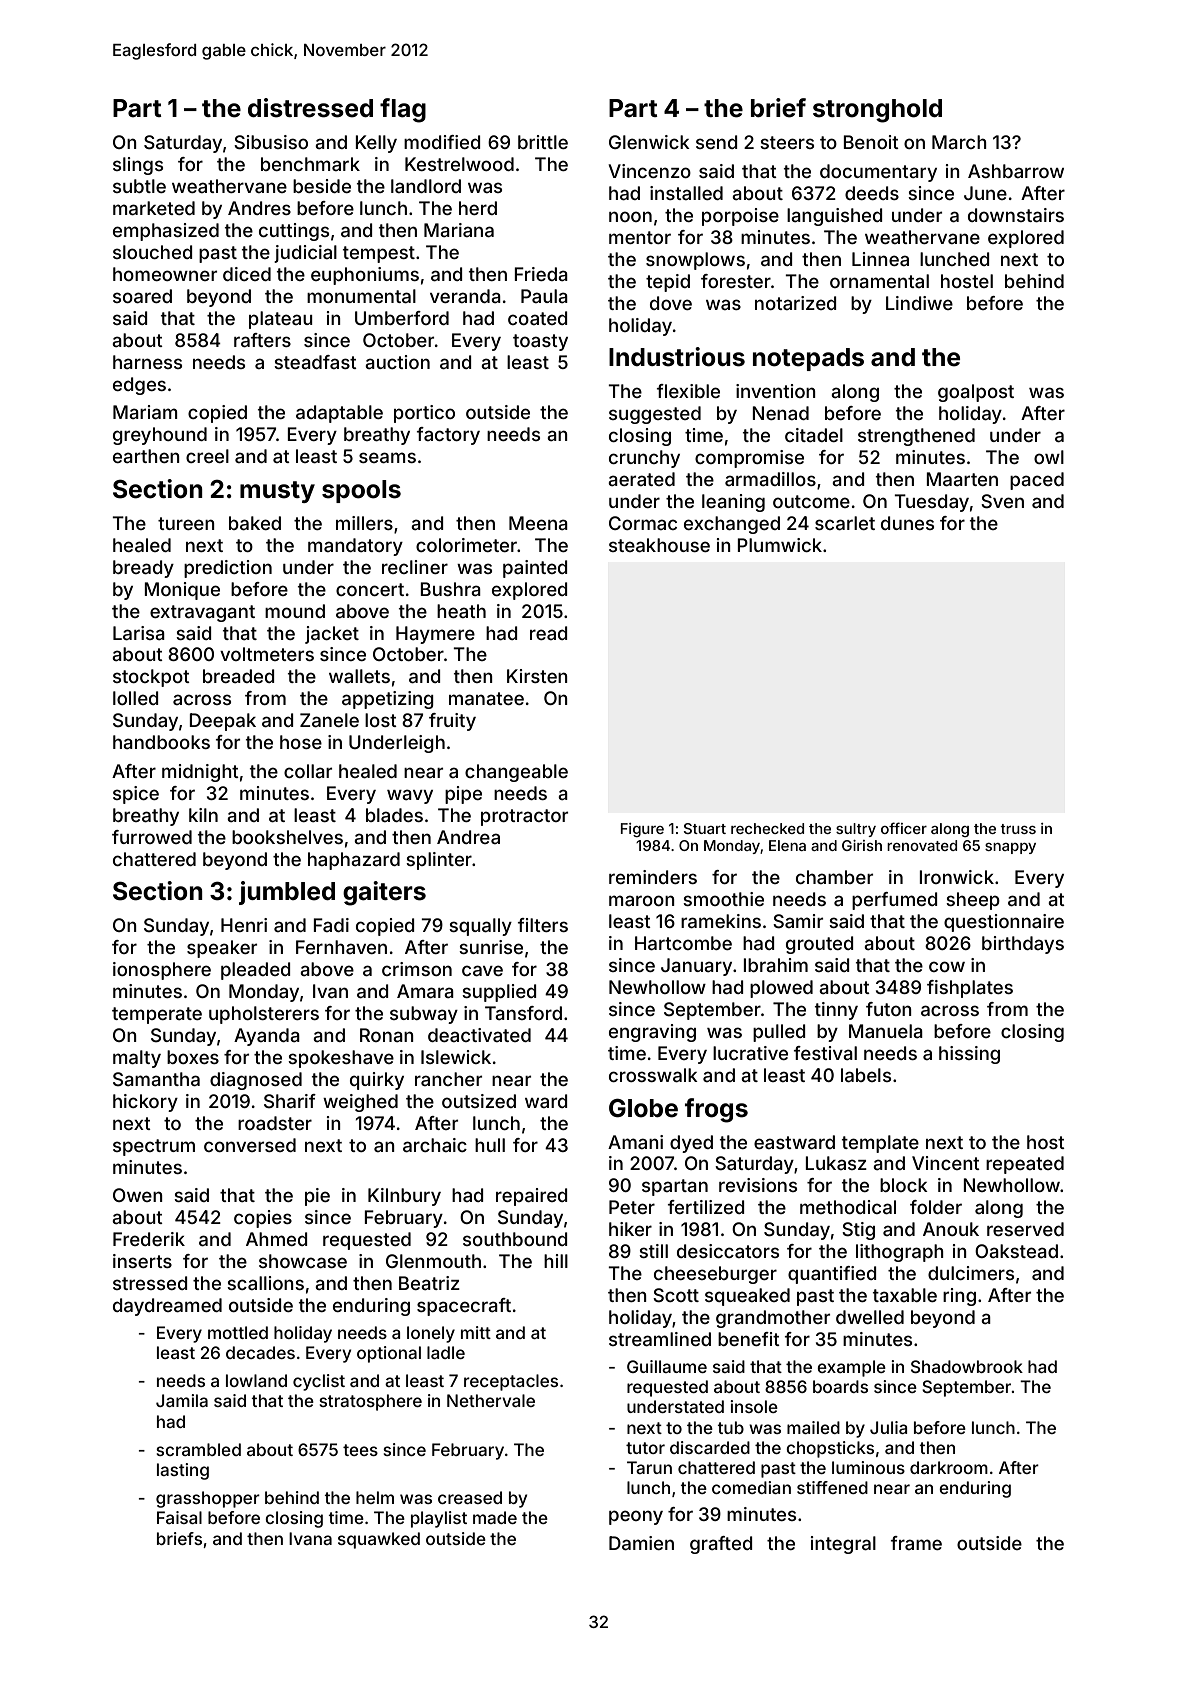 This page has width=1177, height=1704. Describe the element at coordinates (222, 722) in the page. I see `Deepak` at that location.
